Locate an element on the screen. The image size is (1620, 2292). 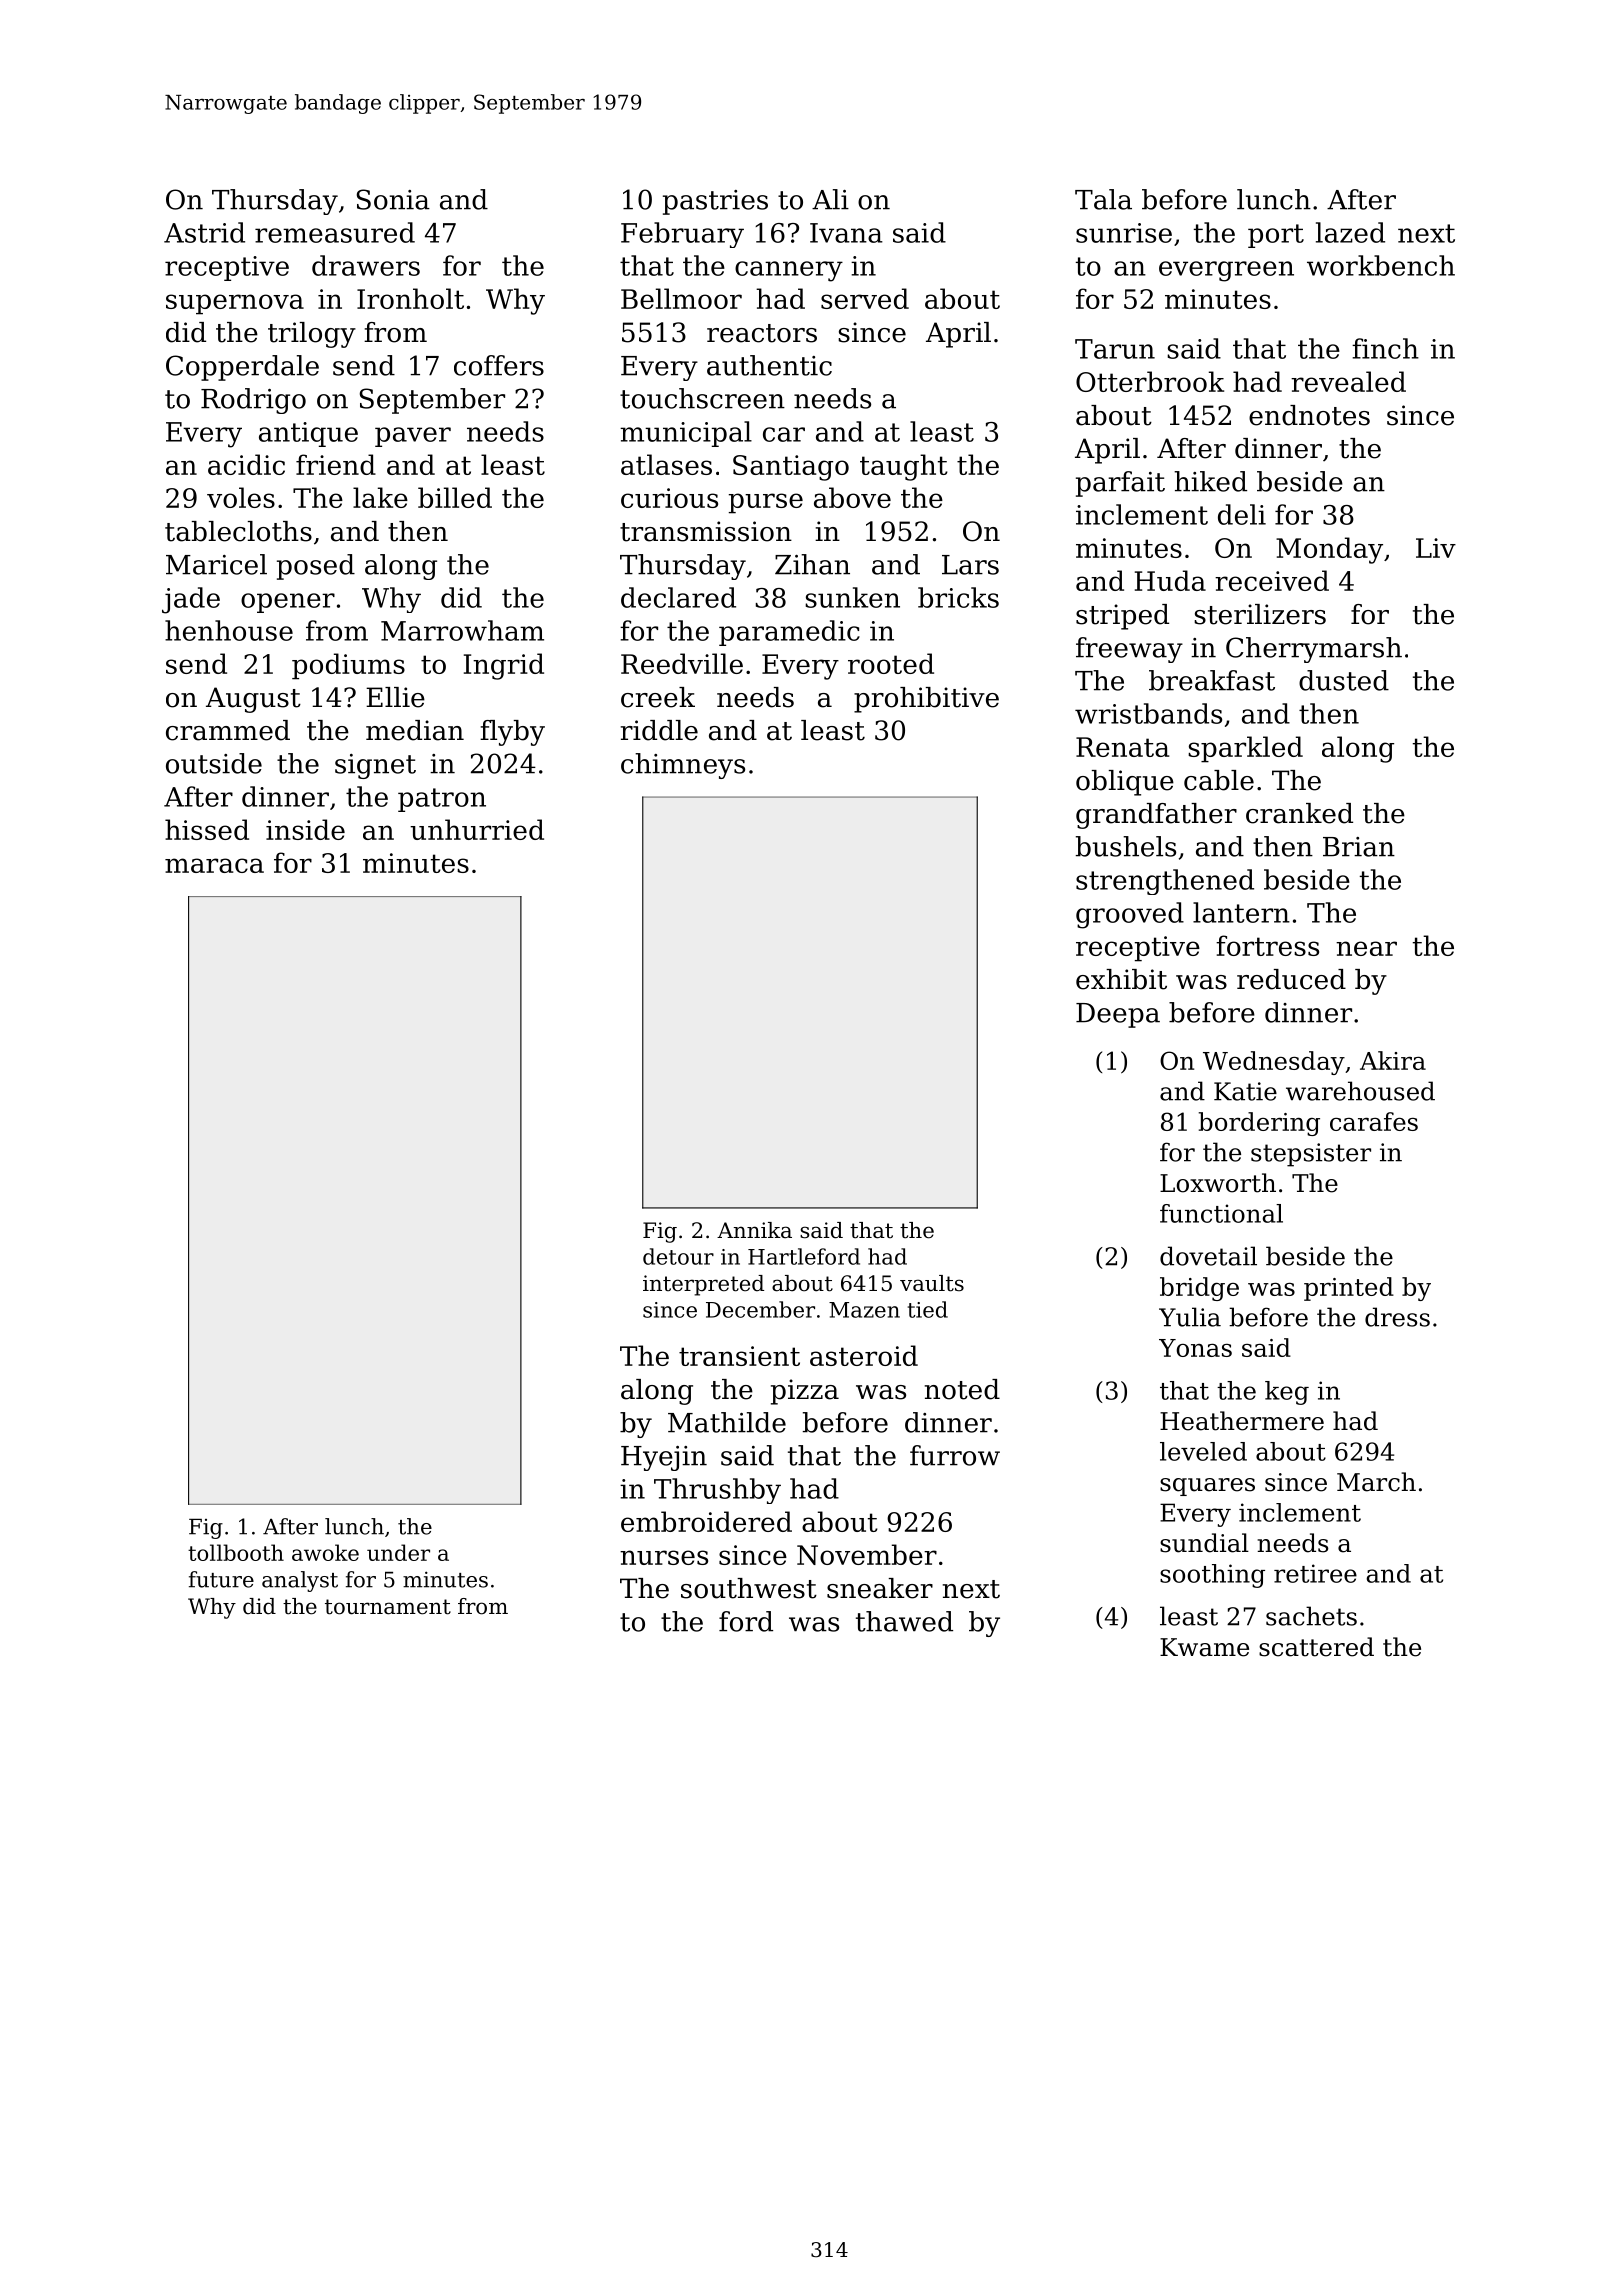
February is located at coordinates (682, 235).
